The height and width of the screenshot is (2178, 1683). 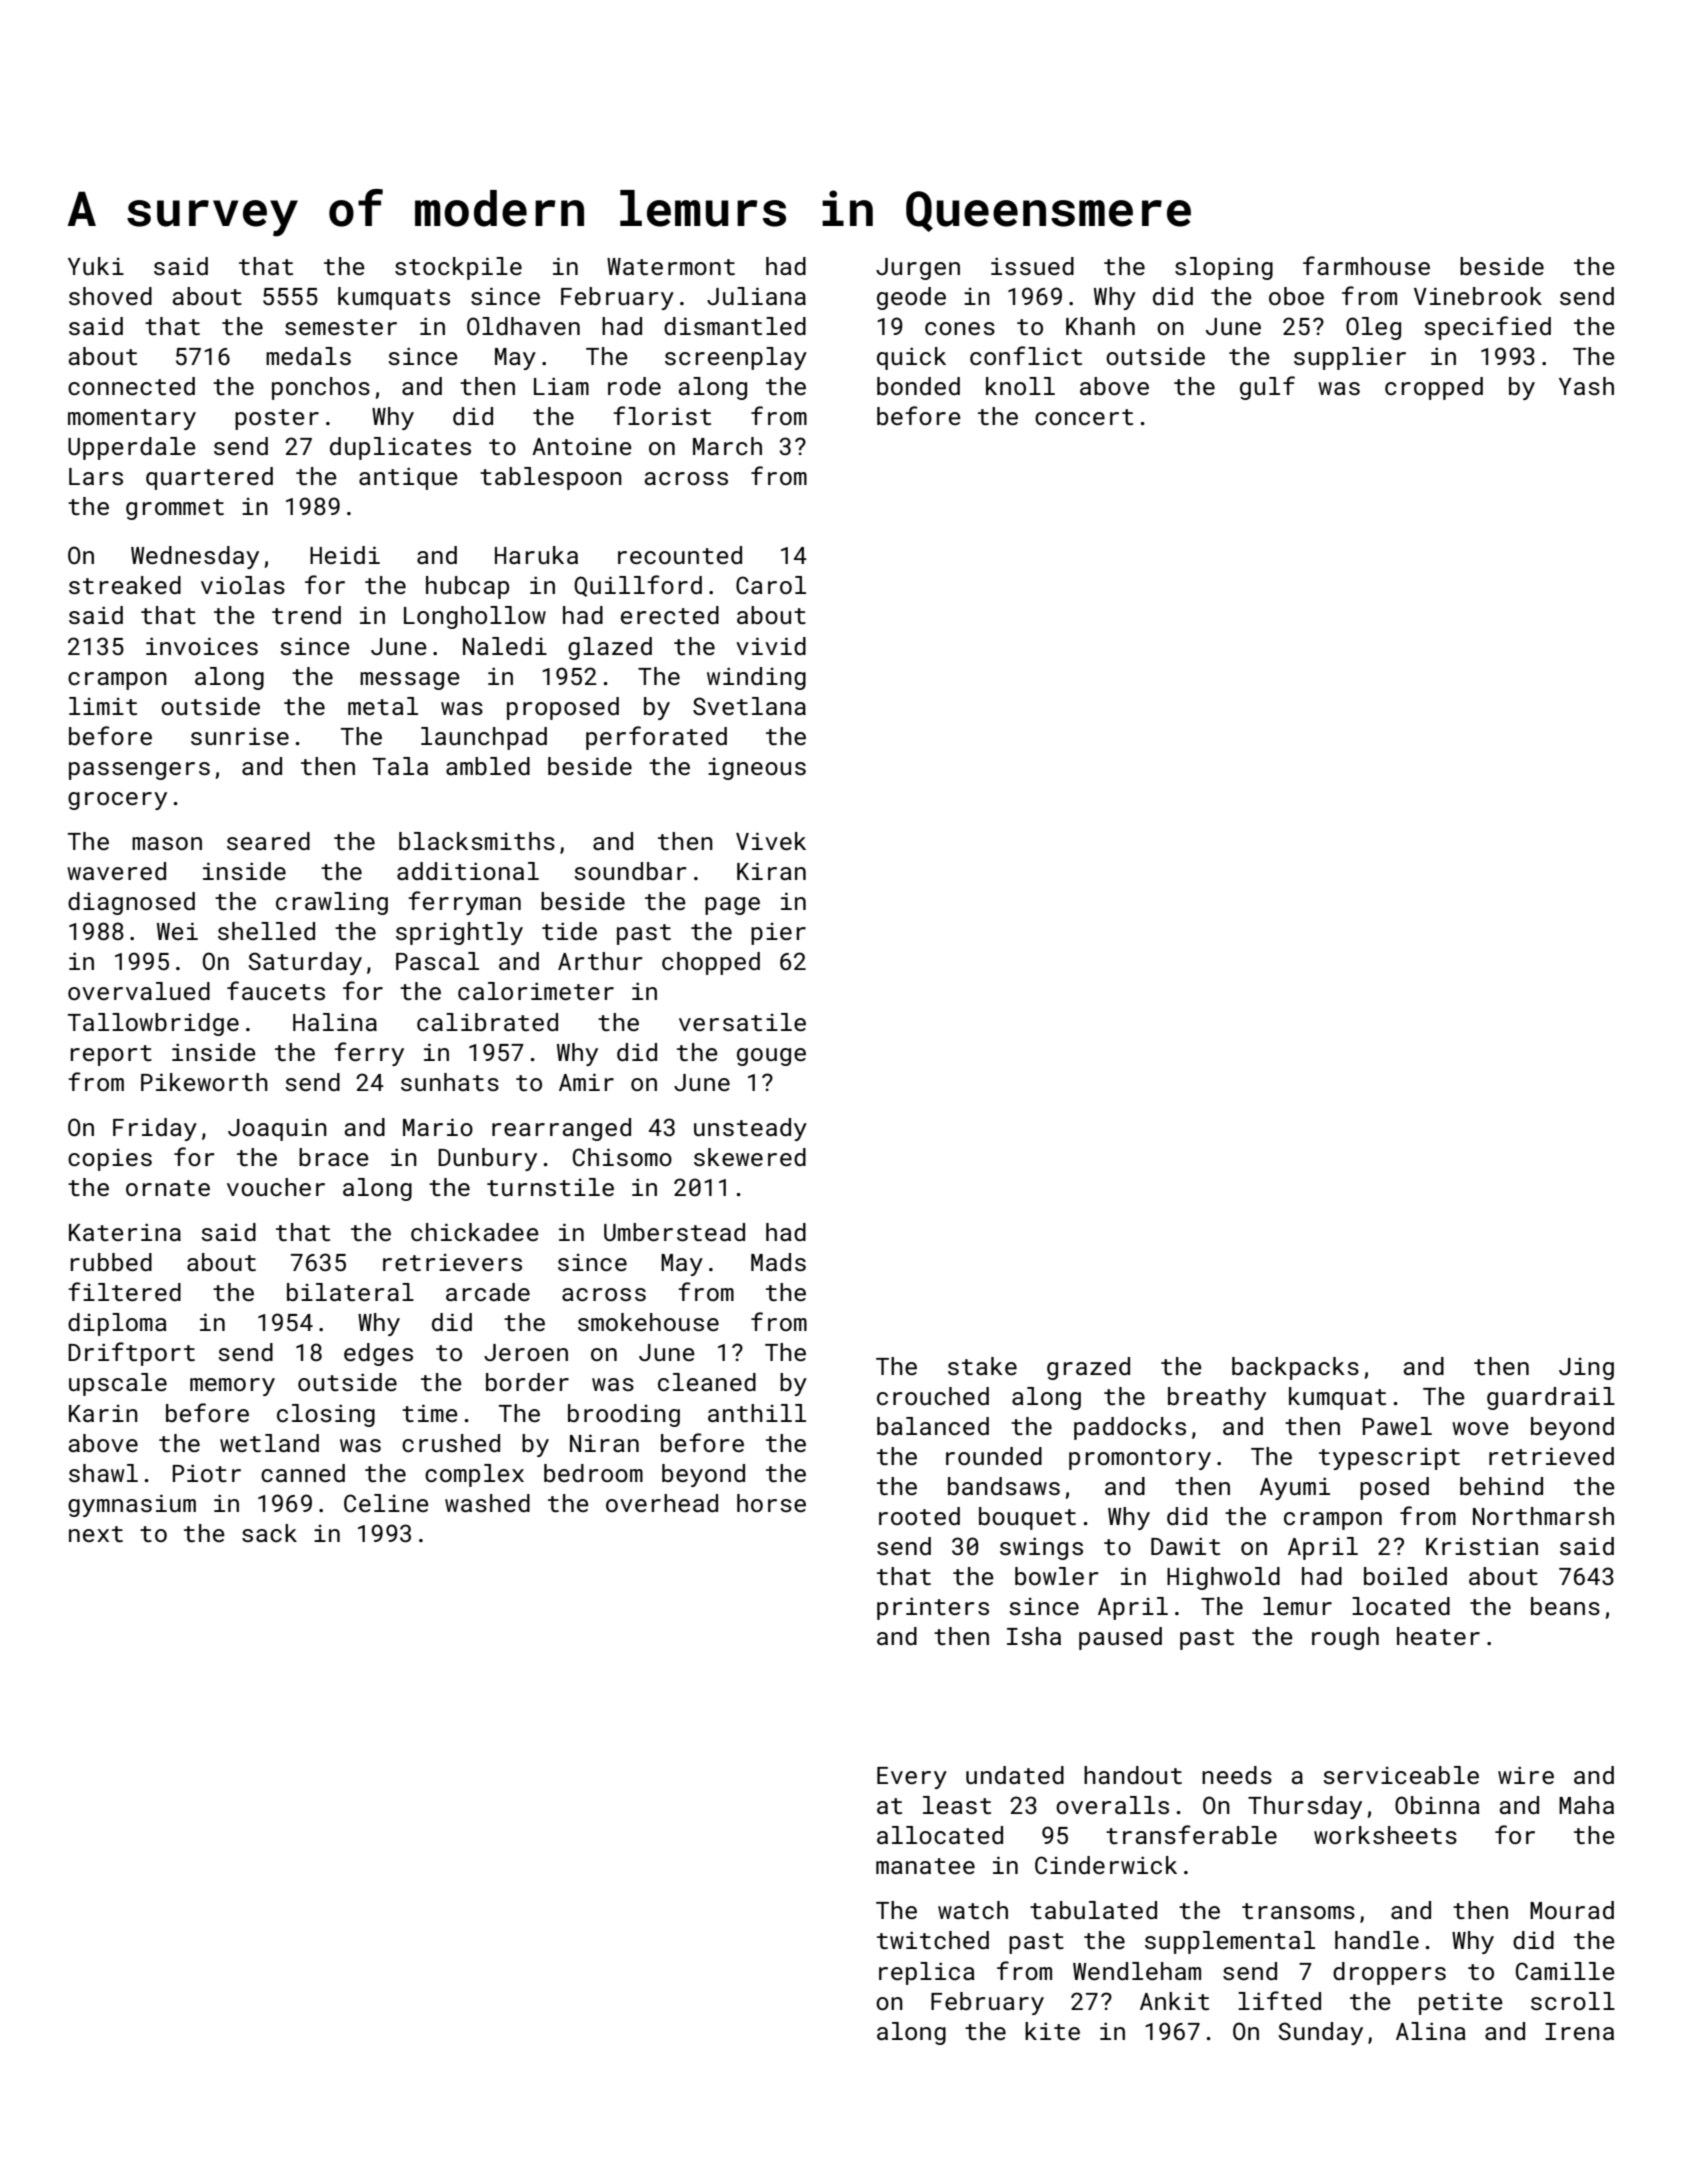 What do you see at coordinates (1015, 1775) in the screenshot?
I see `undated` at bounding box center [1015, 1775].
